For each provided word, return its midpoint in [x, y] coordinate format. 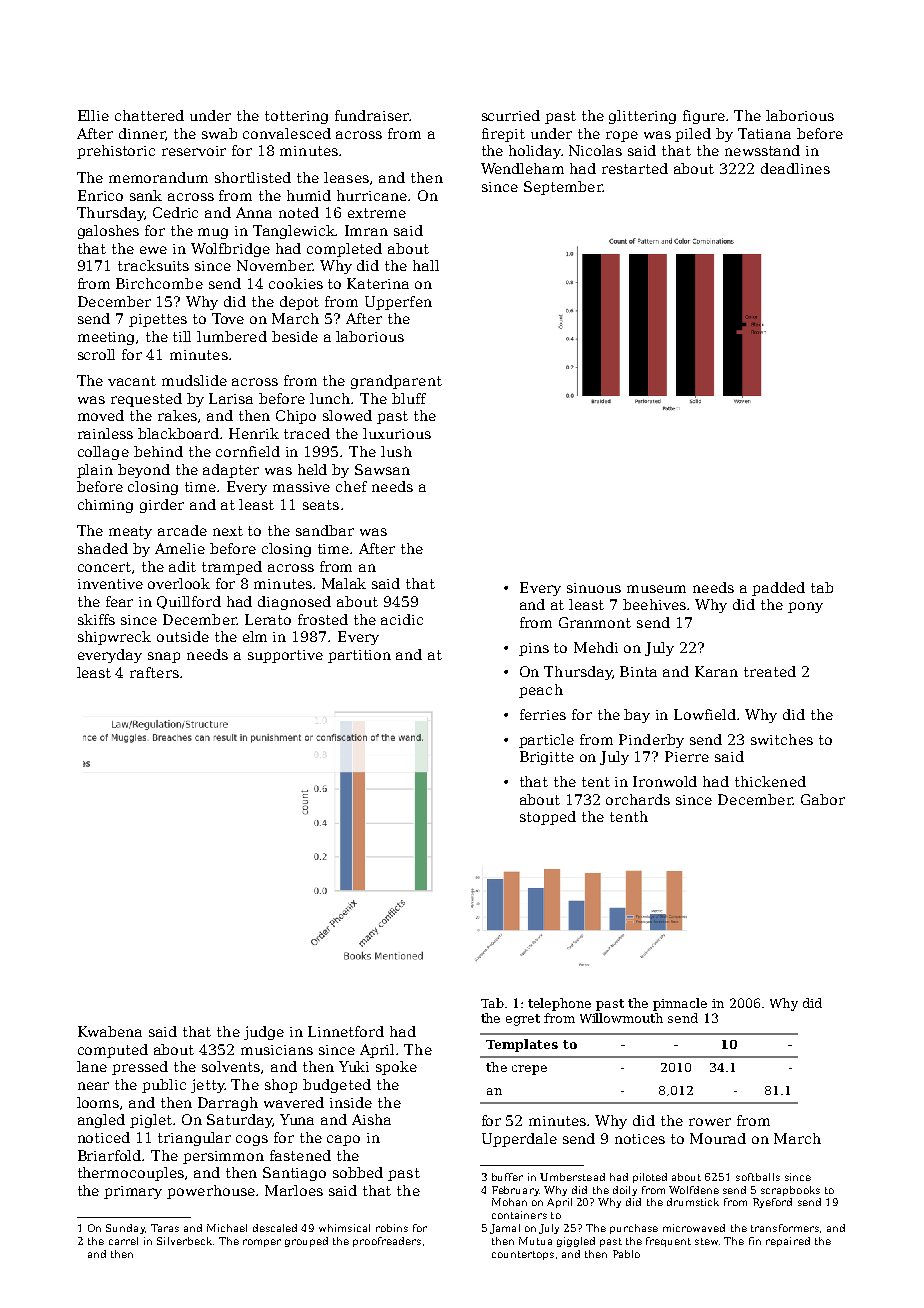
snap [164, 657]
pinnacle [680, 1004]
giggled [576, 1242]
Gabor [823, 799]
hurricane [372, 195]
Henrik [254, 433]
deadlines [795, 168]
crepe [529, 1070]
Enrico [100, 195]
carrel [123, 1241]
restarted [635, 168]
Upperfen [398, 303]
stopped [548, 818]
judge [264, 1033]
